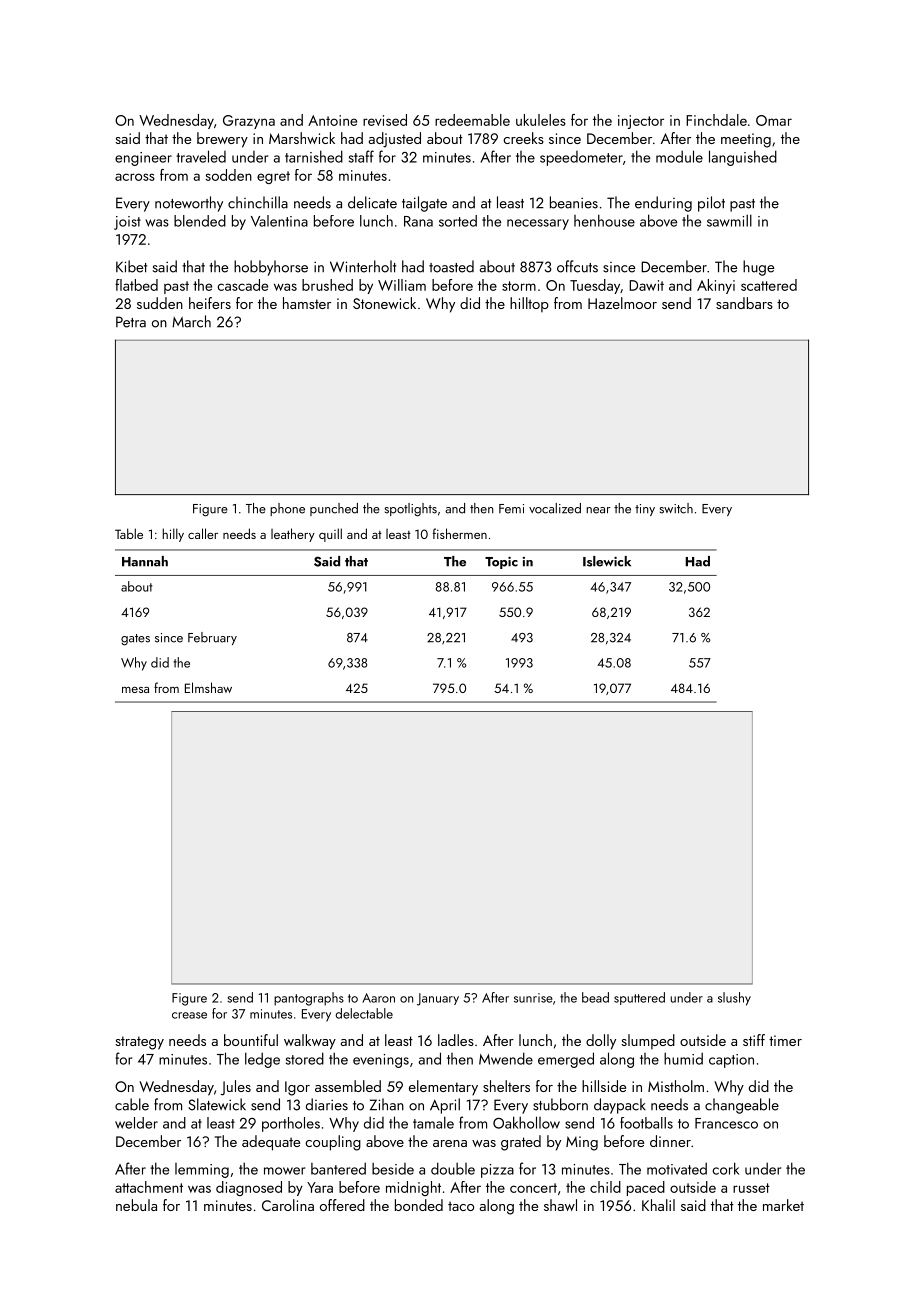  Describe the element at coordinates (203, 533) in the screenshot. I see `caller` at that location.
